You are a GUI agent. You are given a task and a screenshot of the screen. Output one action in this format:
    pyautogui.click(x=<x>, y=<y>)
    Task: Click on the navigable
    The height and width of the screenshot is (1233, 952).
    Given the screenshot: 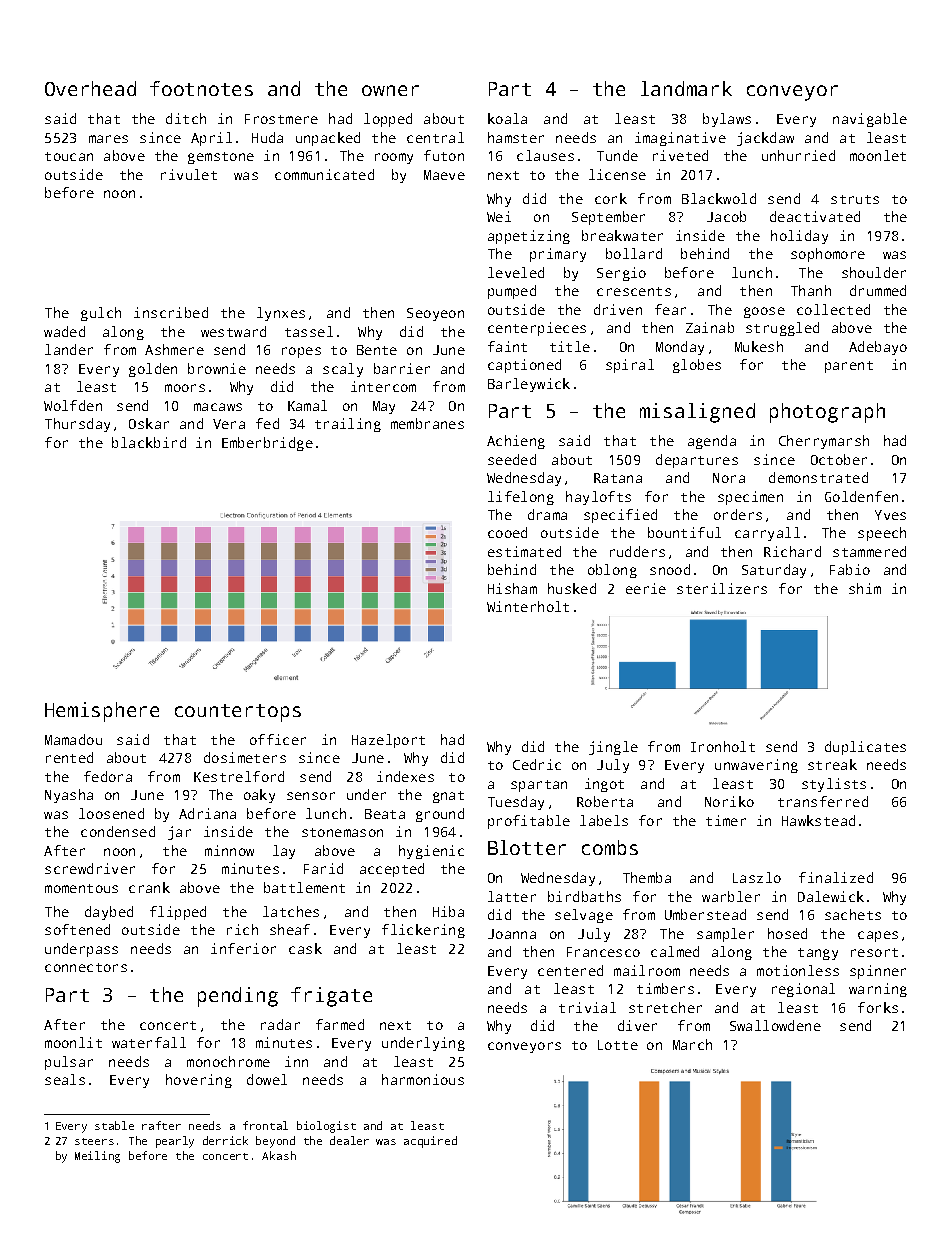 What is the action you would take?
    pyautogui.click(x=870, y=120)
